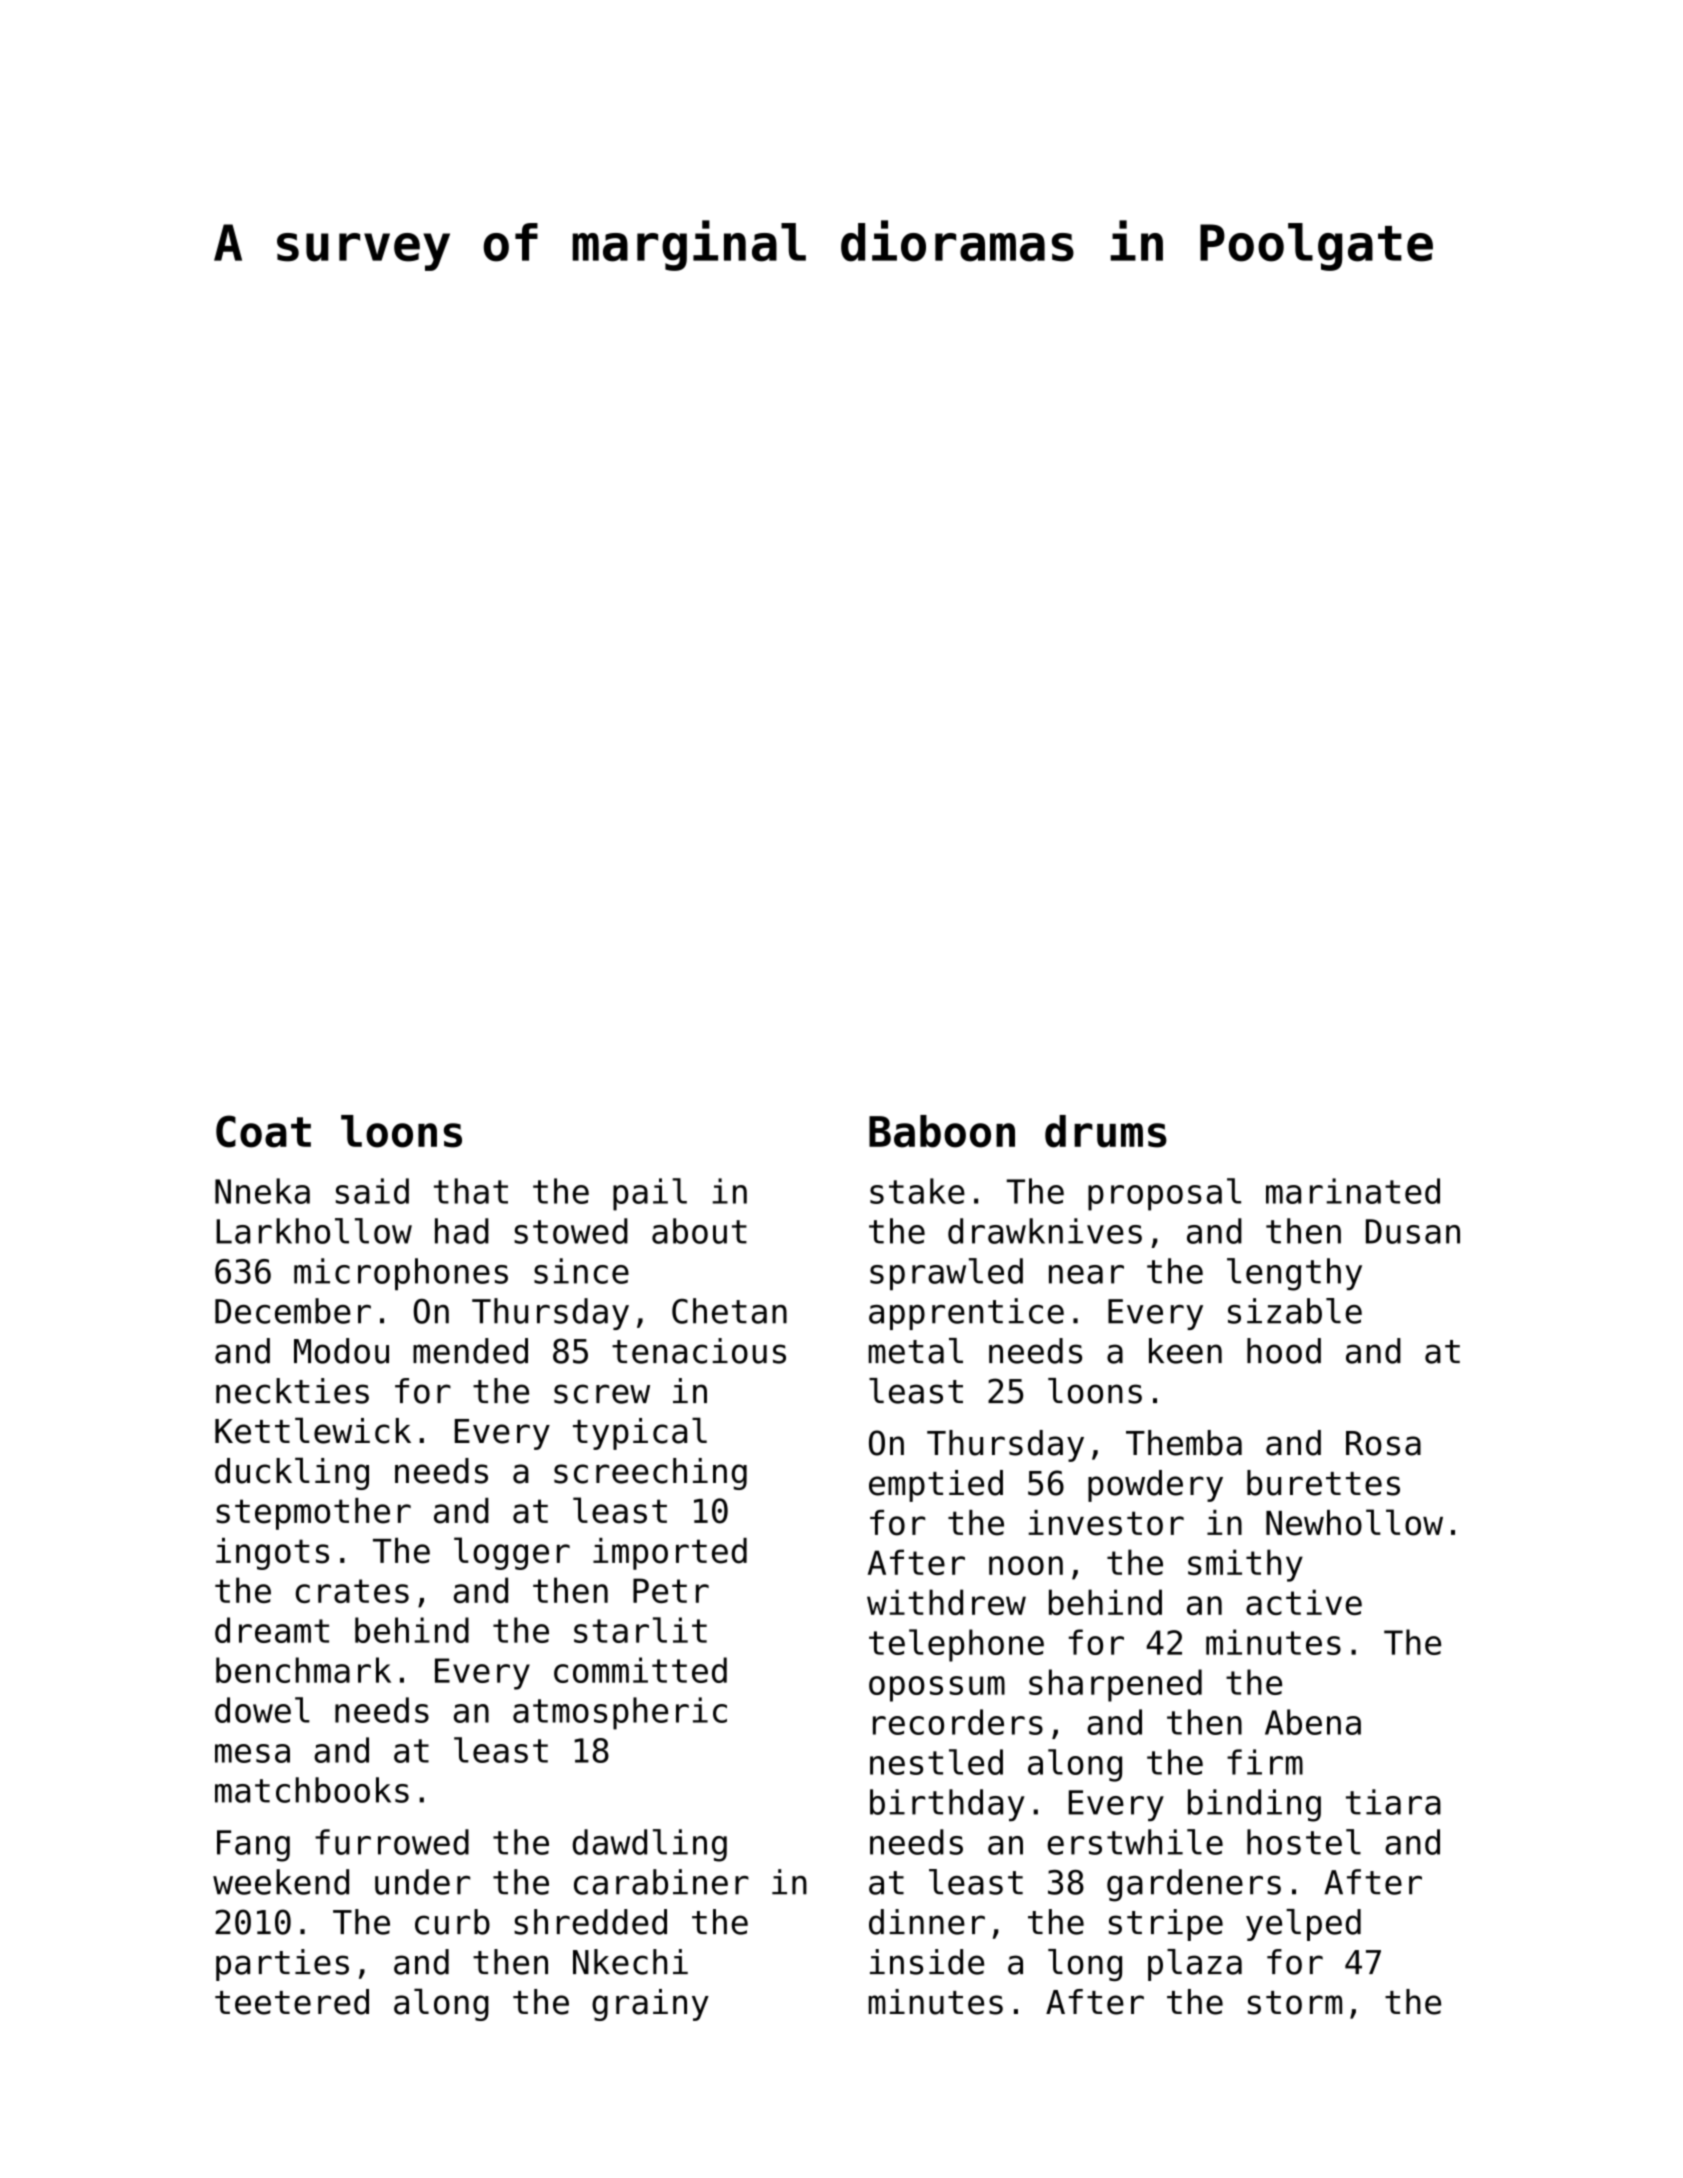 The width and height of the image is (1683, 2178). I want to click on atmospheric, so click(620, 1713).
